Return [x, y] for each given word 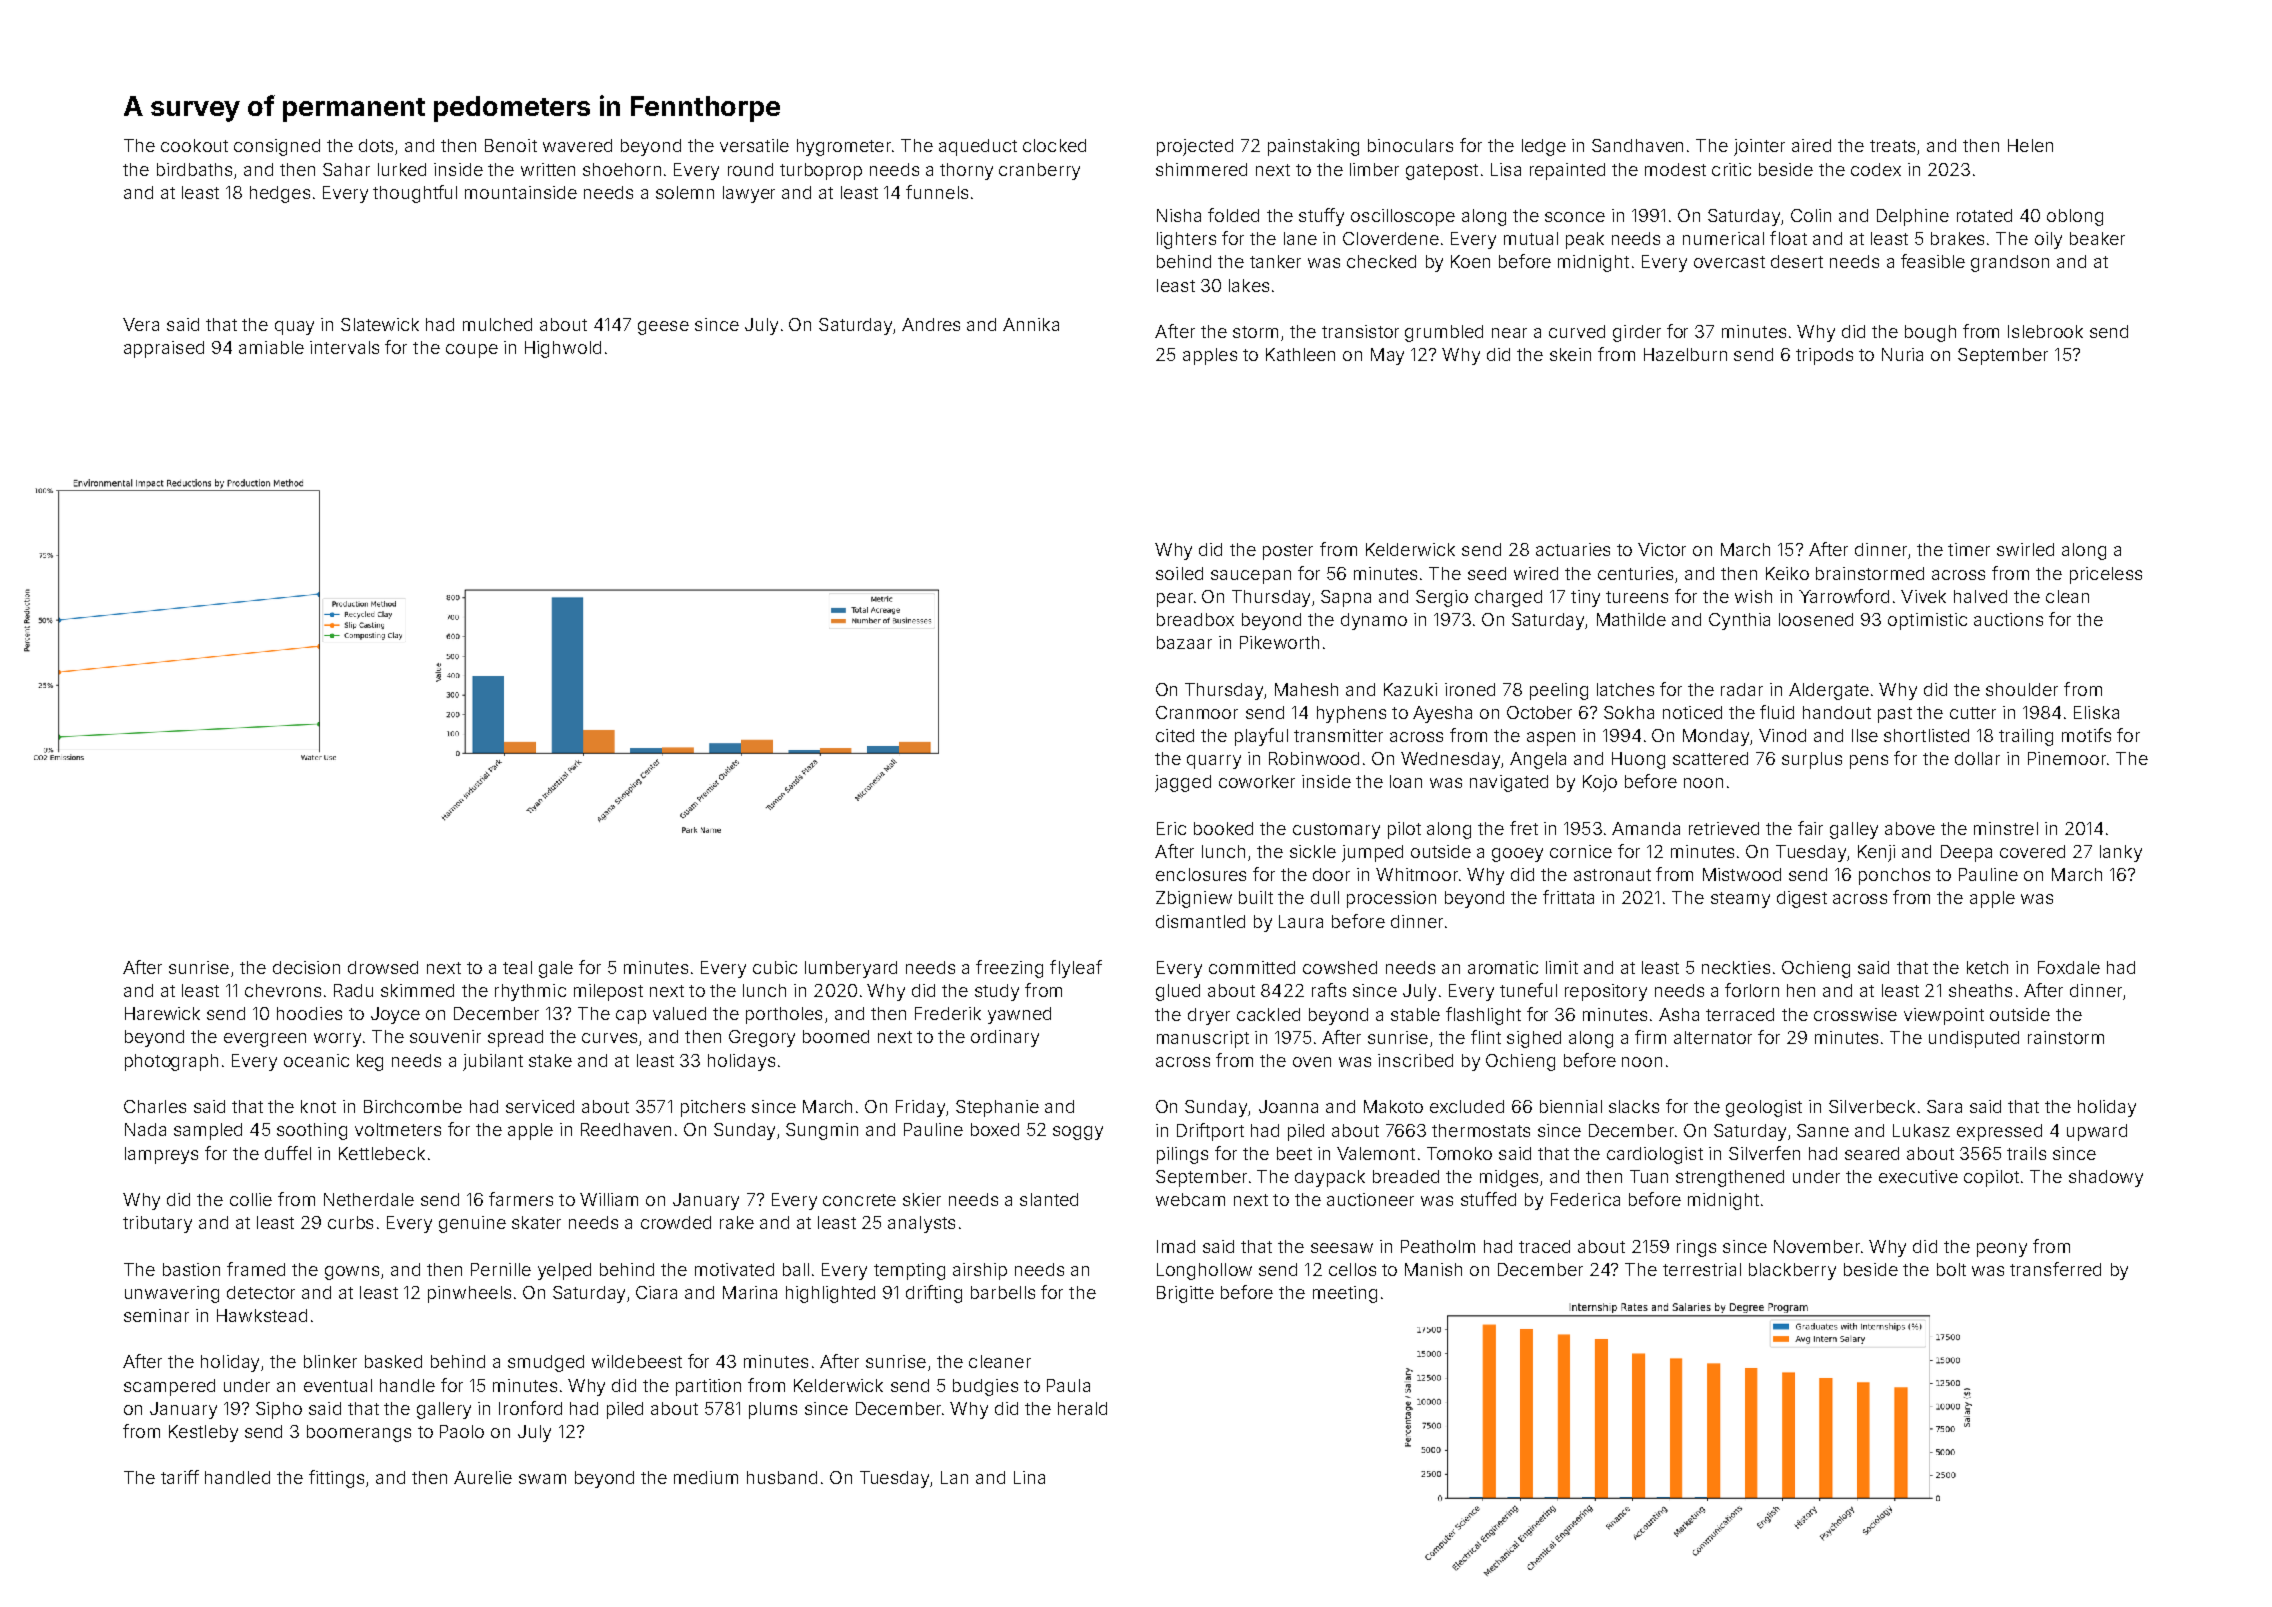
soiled [1179, 573]
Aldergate [1829, 691]
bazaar [1184, 642]
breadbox [1195, 619]
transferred [2055, 1269]
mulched [497, 324]
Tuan [1649, 1176]
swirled [2025, 549]
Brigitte [1185, 1294]
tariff [180, 1477]
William [609, 1199]
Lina [1029, 1477]
